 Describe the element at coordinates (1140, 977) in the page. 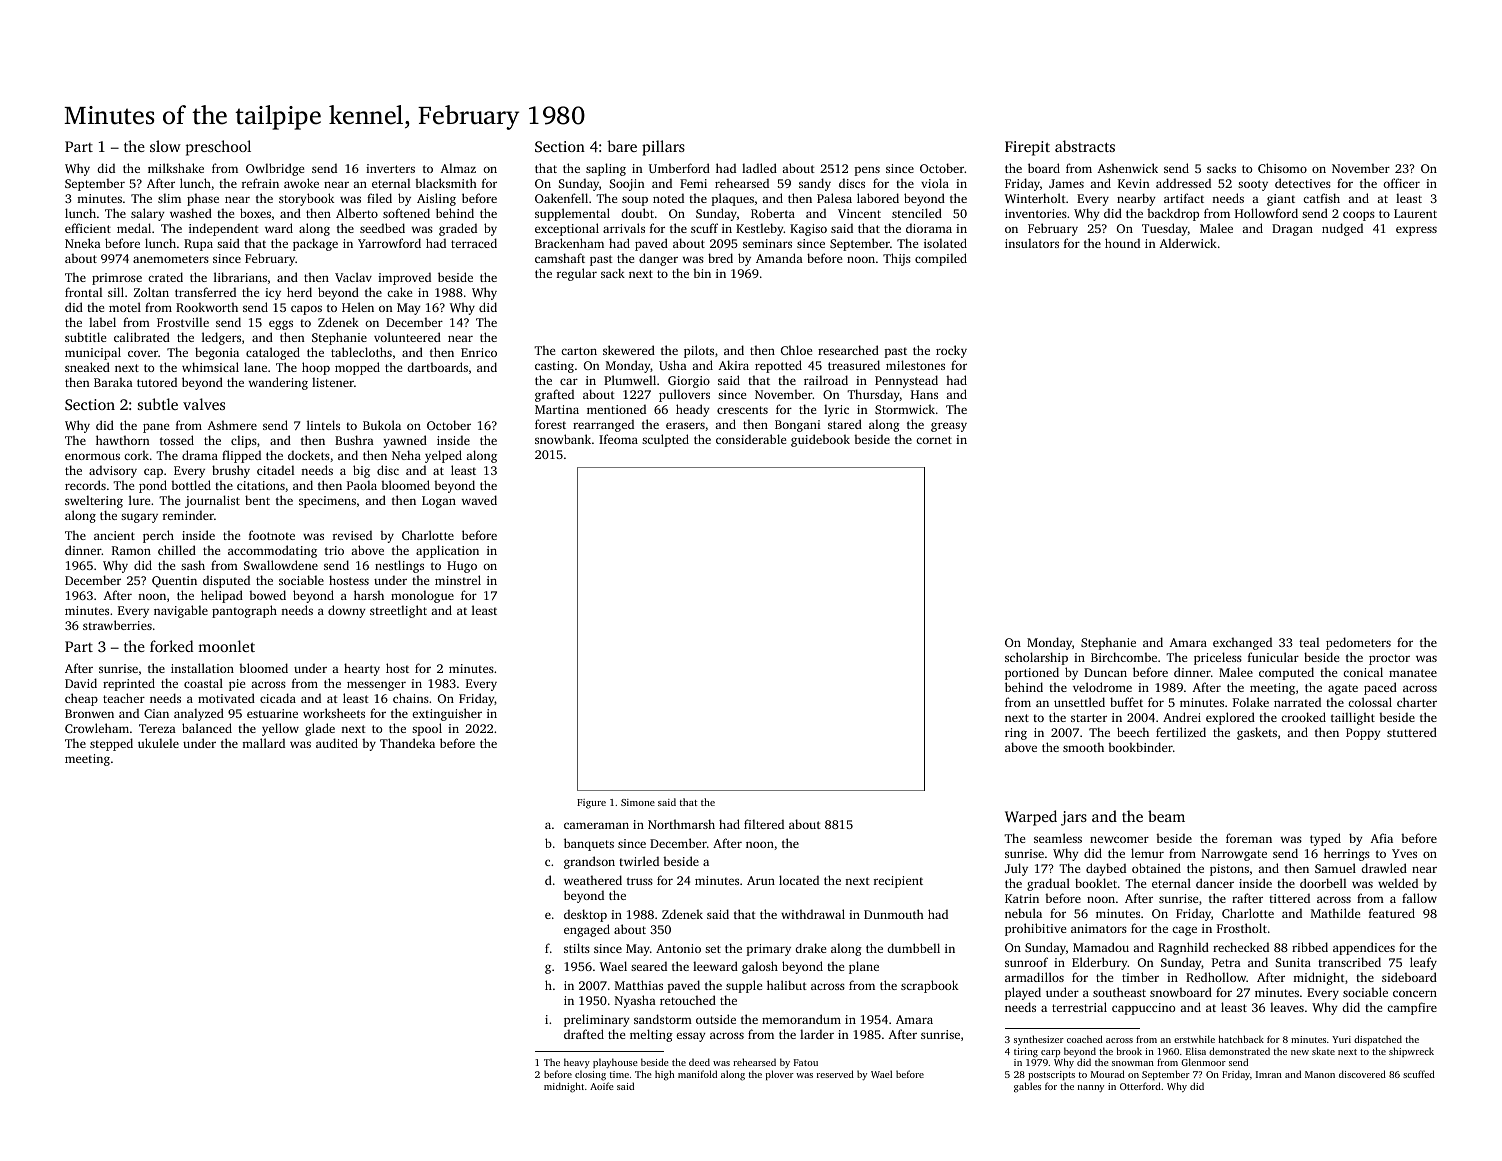

I see `timber` at that location.
